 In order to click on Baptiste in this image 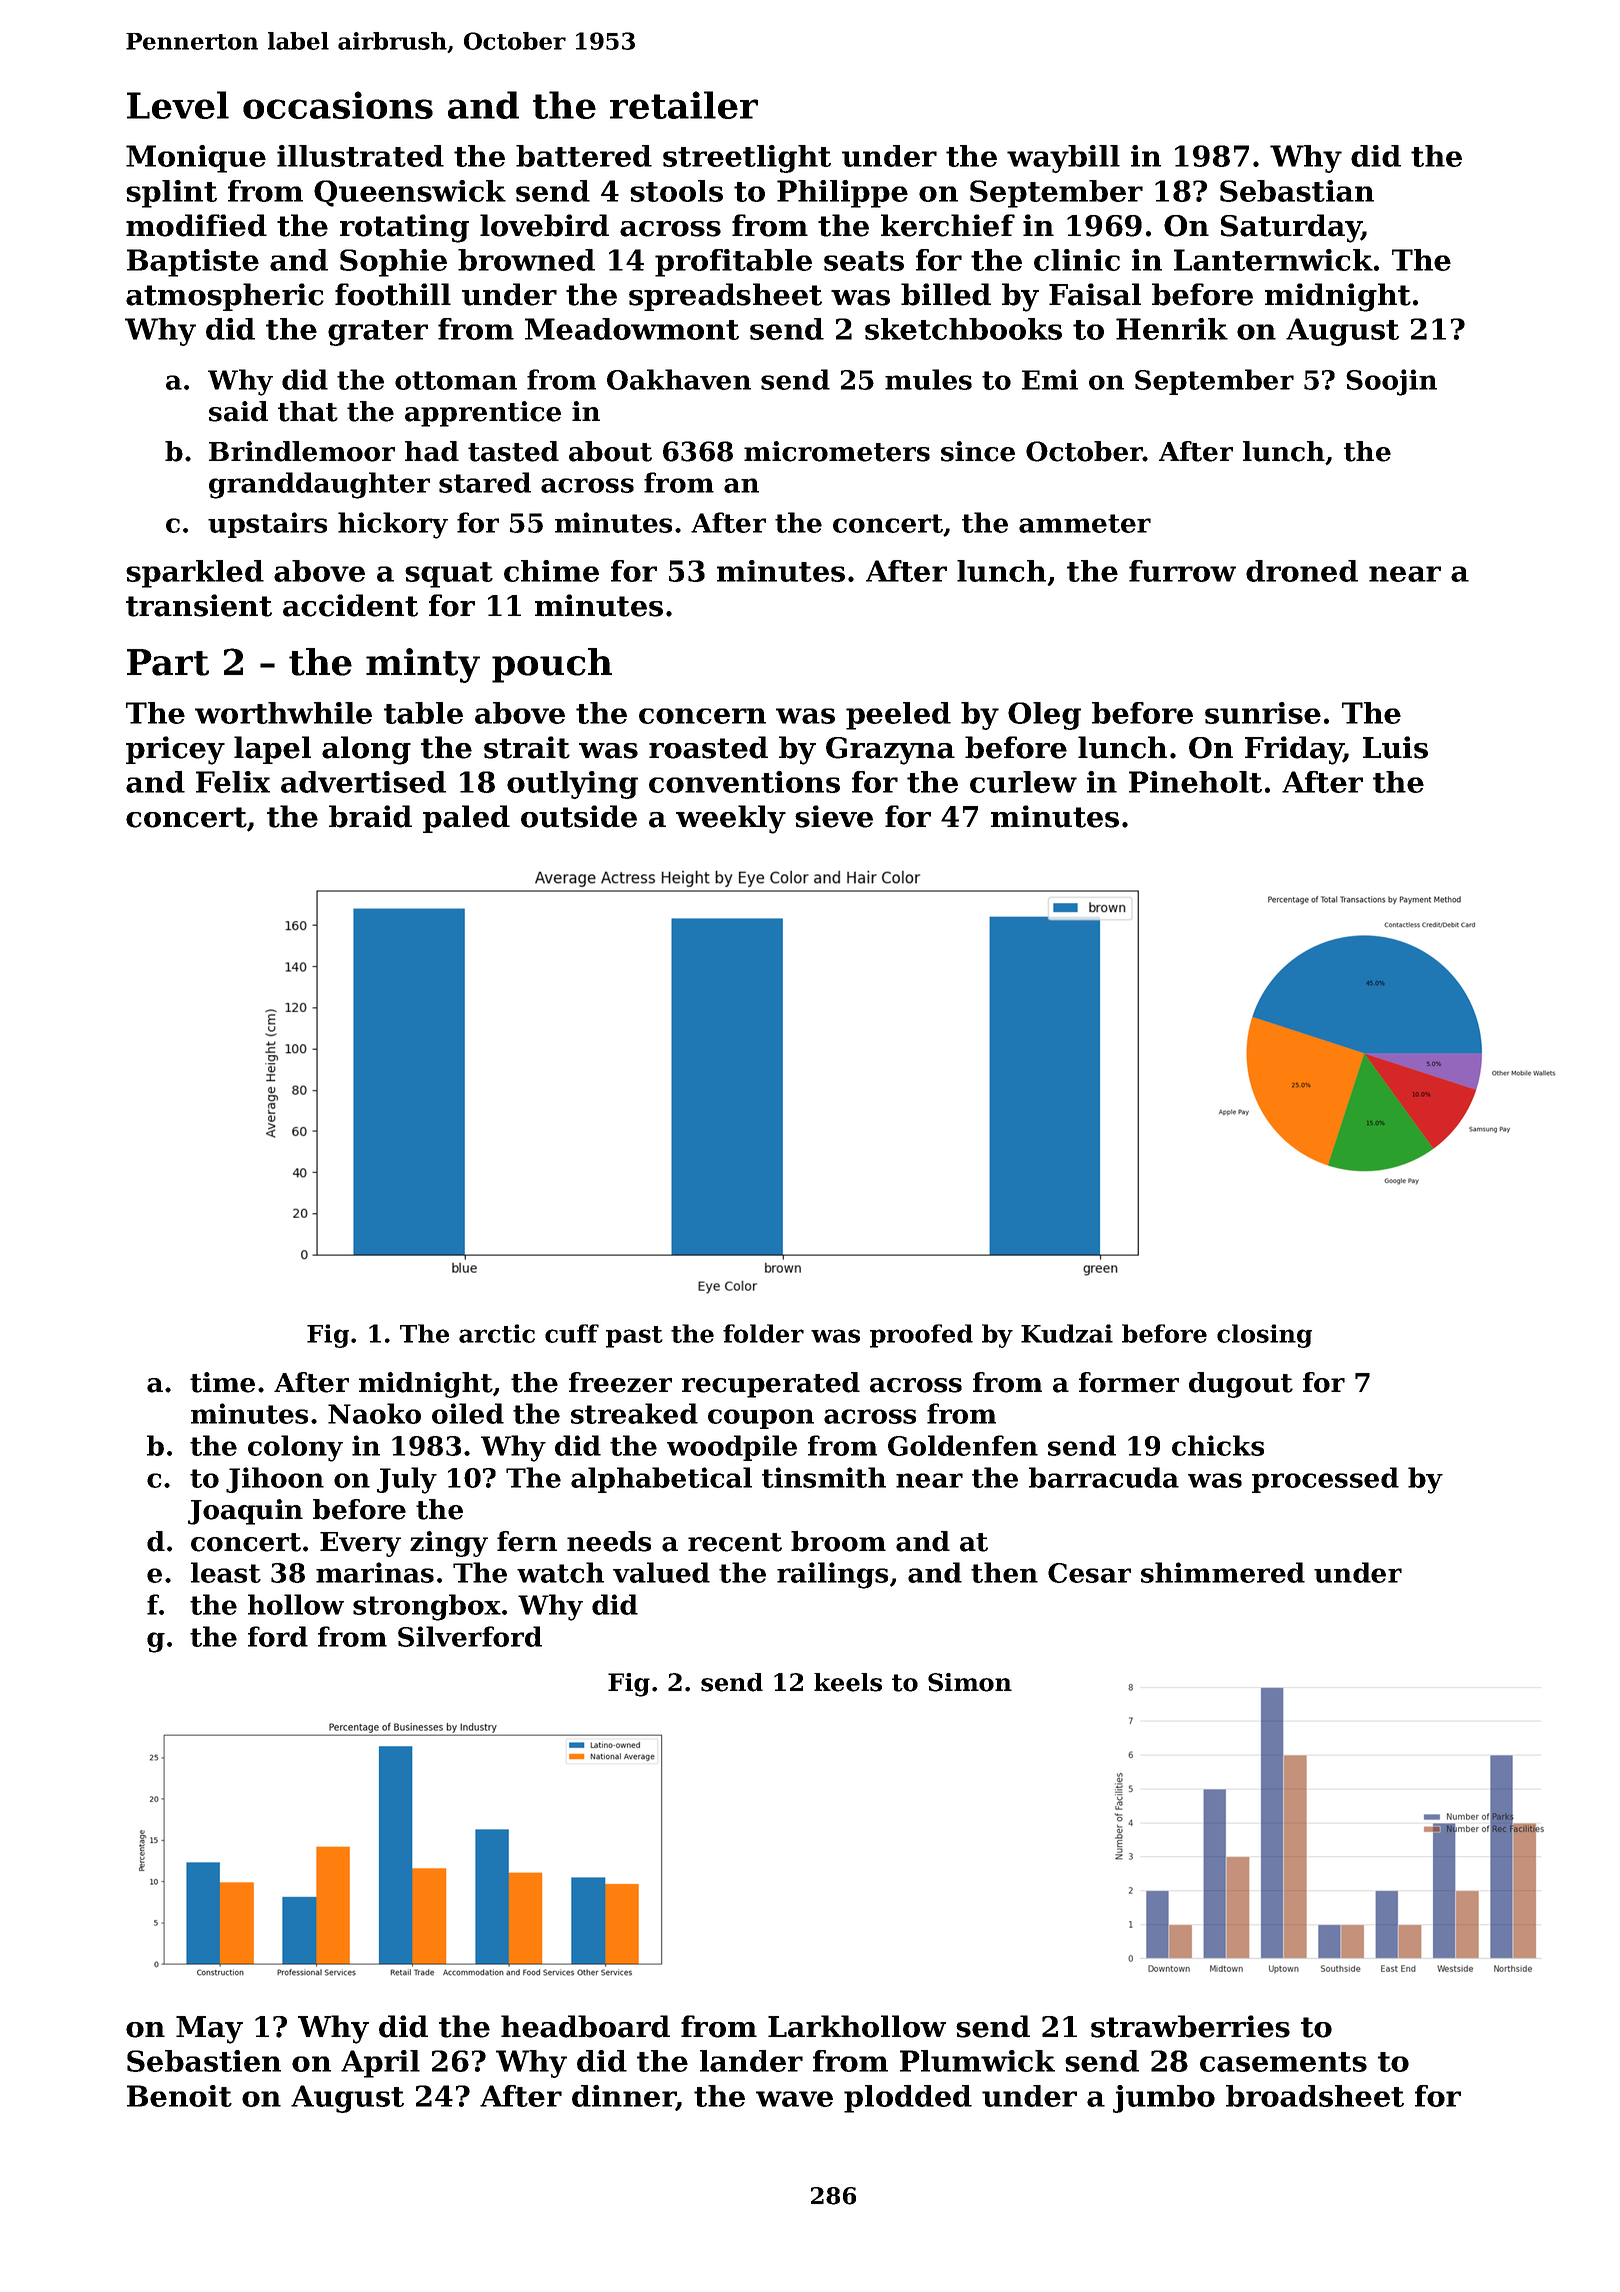, I will do `click(193, 263)`.
